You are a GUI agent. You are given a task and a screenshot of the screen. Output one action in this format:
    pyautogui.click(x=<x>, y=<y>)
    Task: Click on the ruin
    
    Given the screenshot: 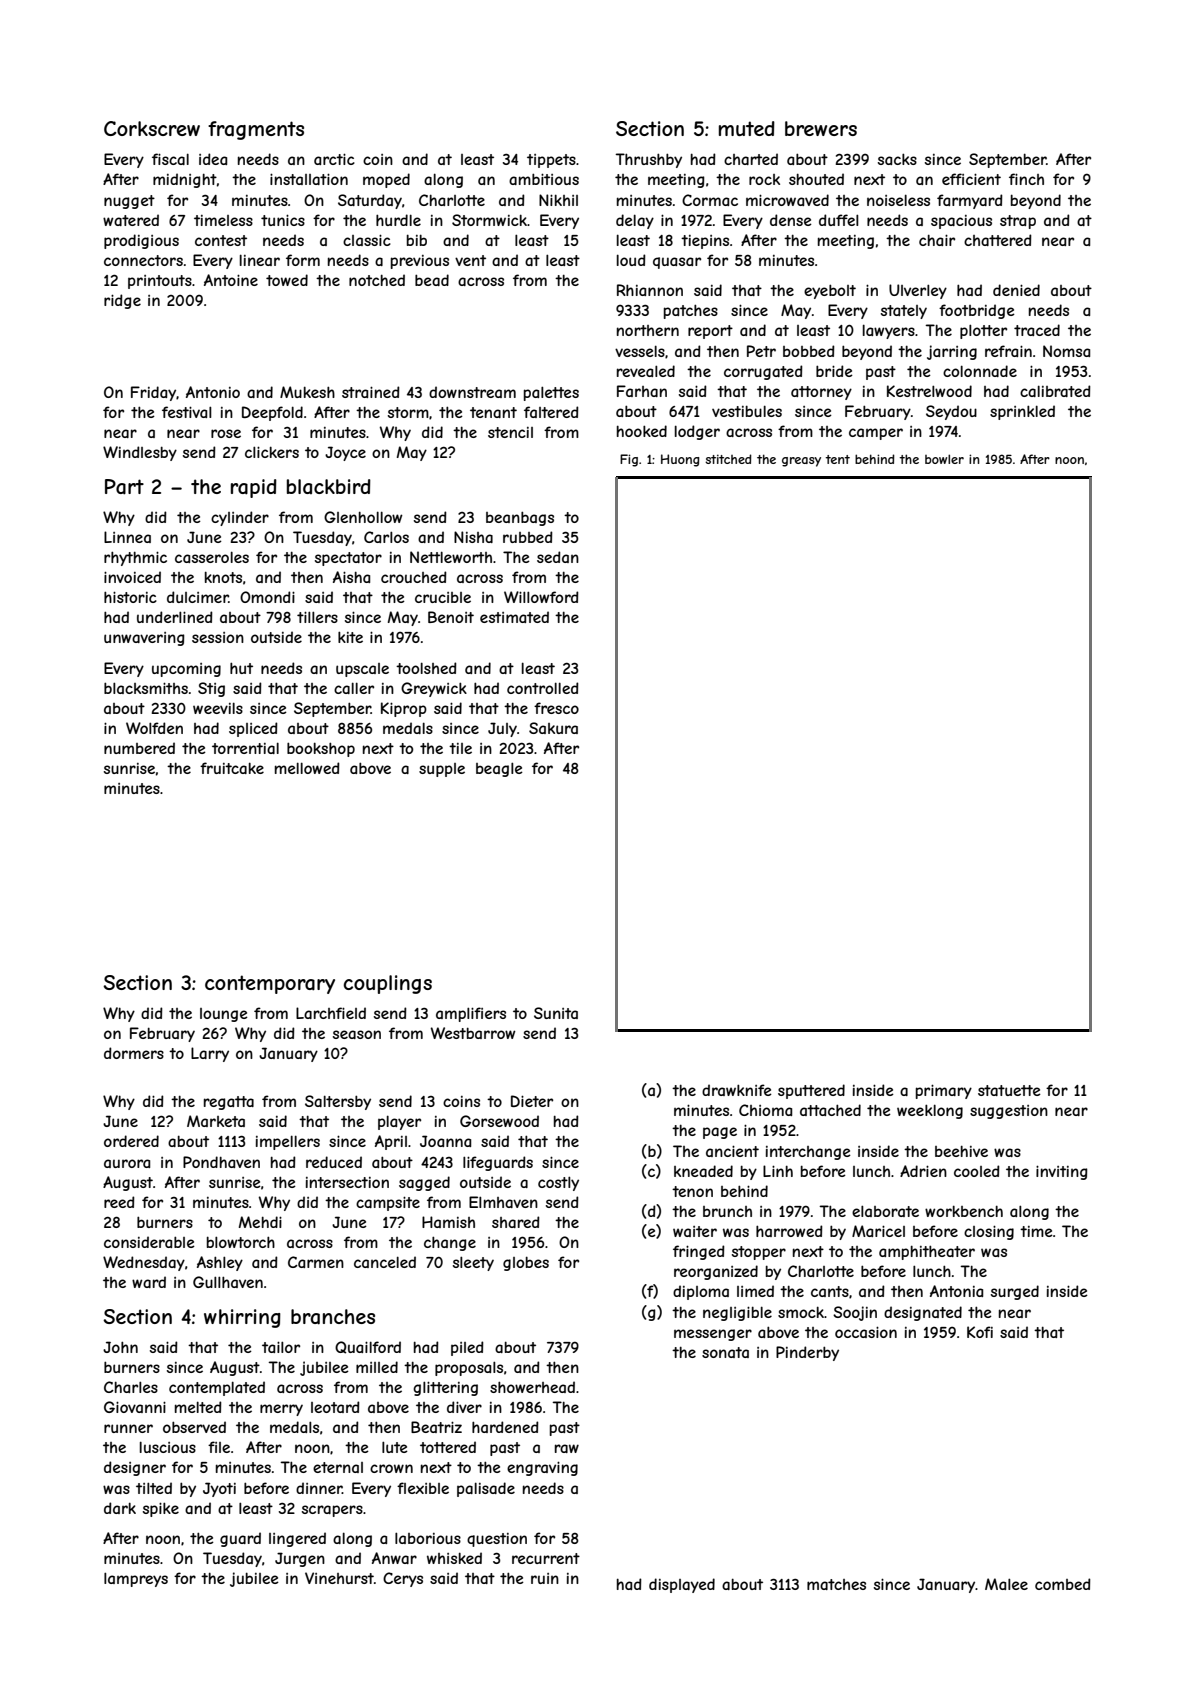 What is the action you would take?
    pyautogui.click(x=545, y=1578)
